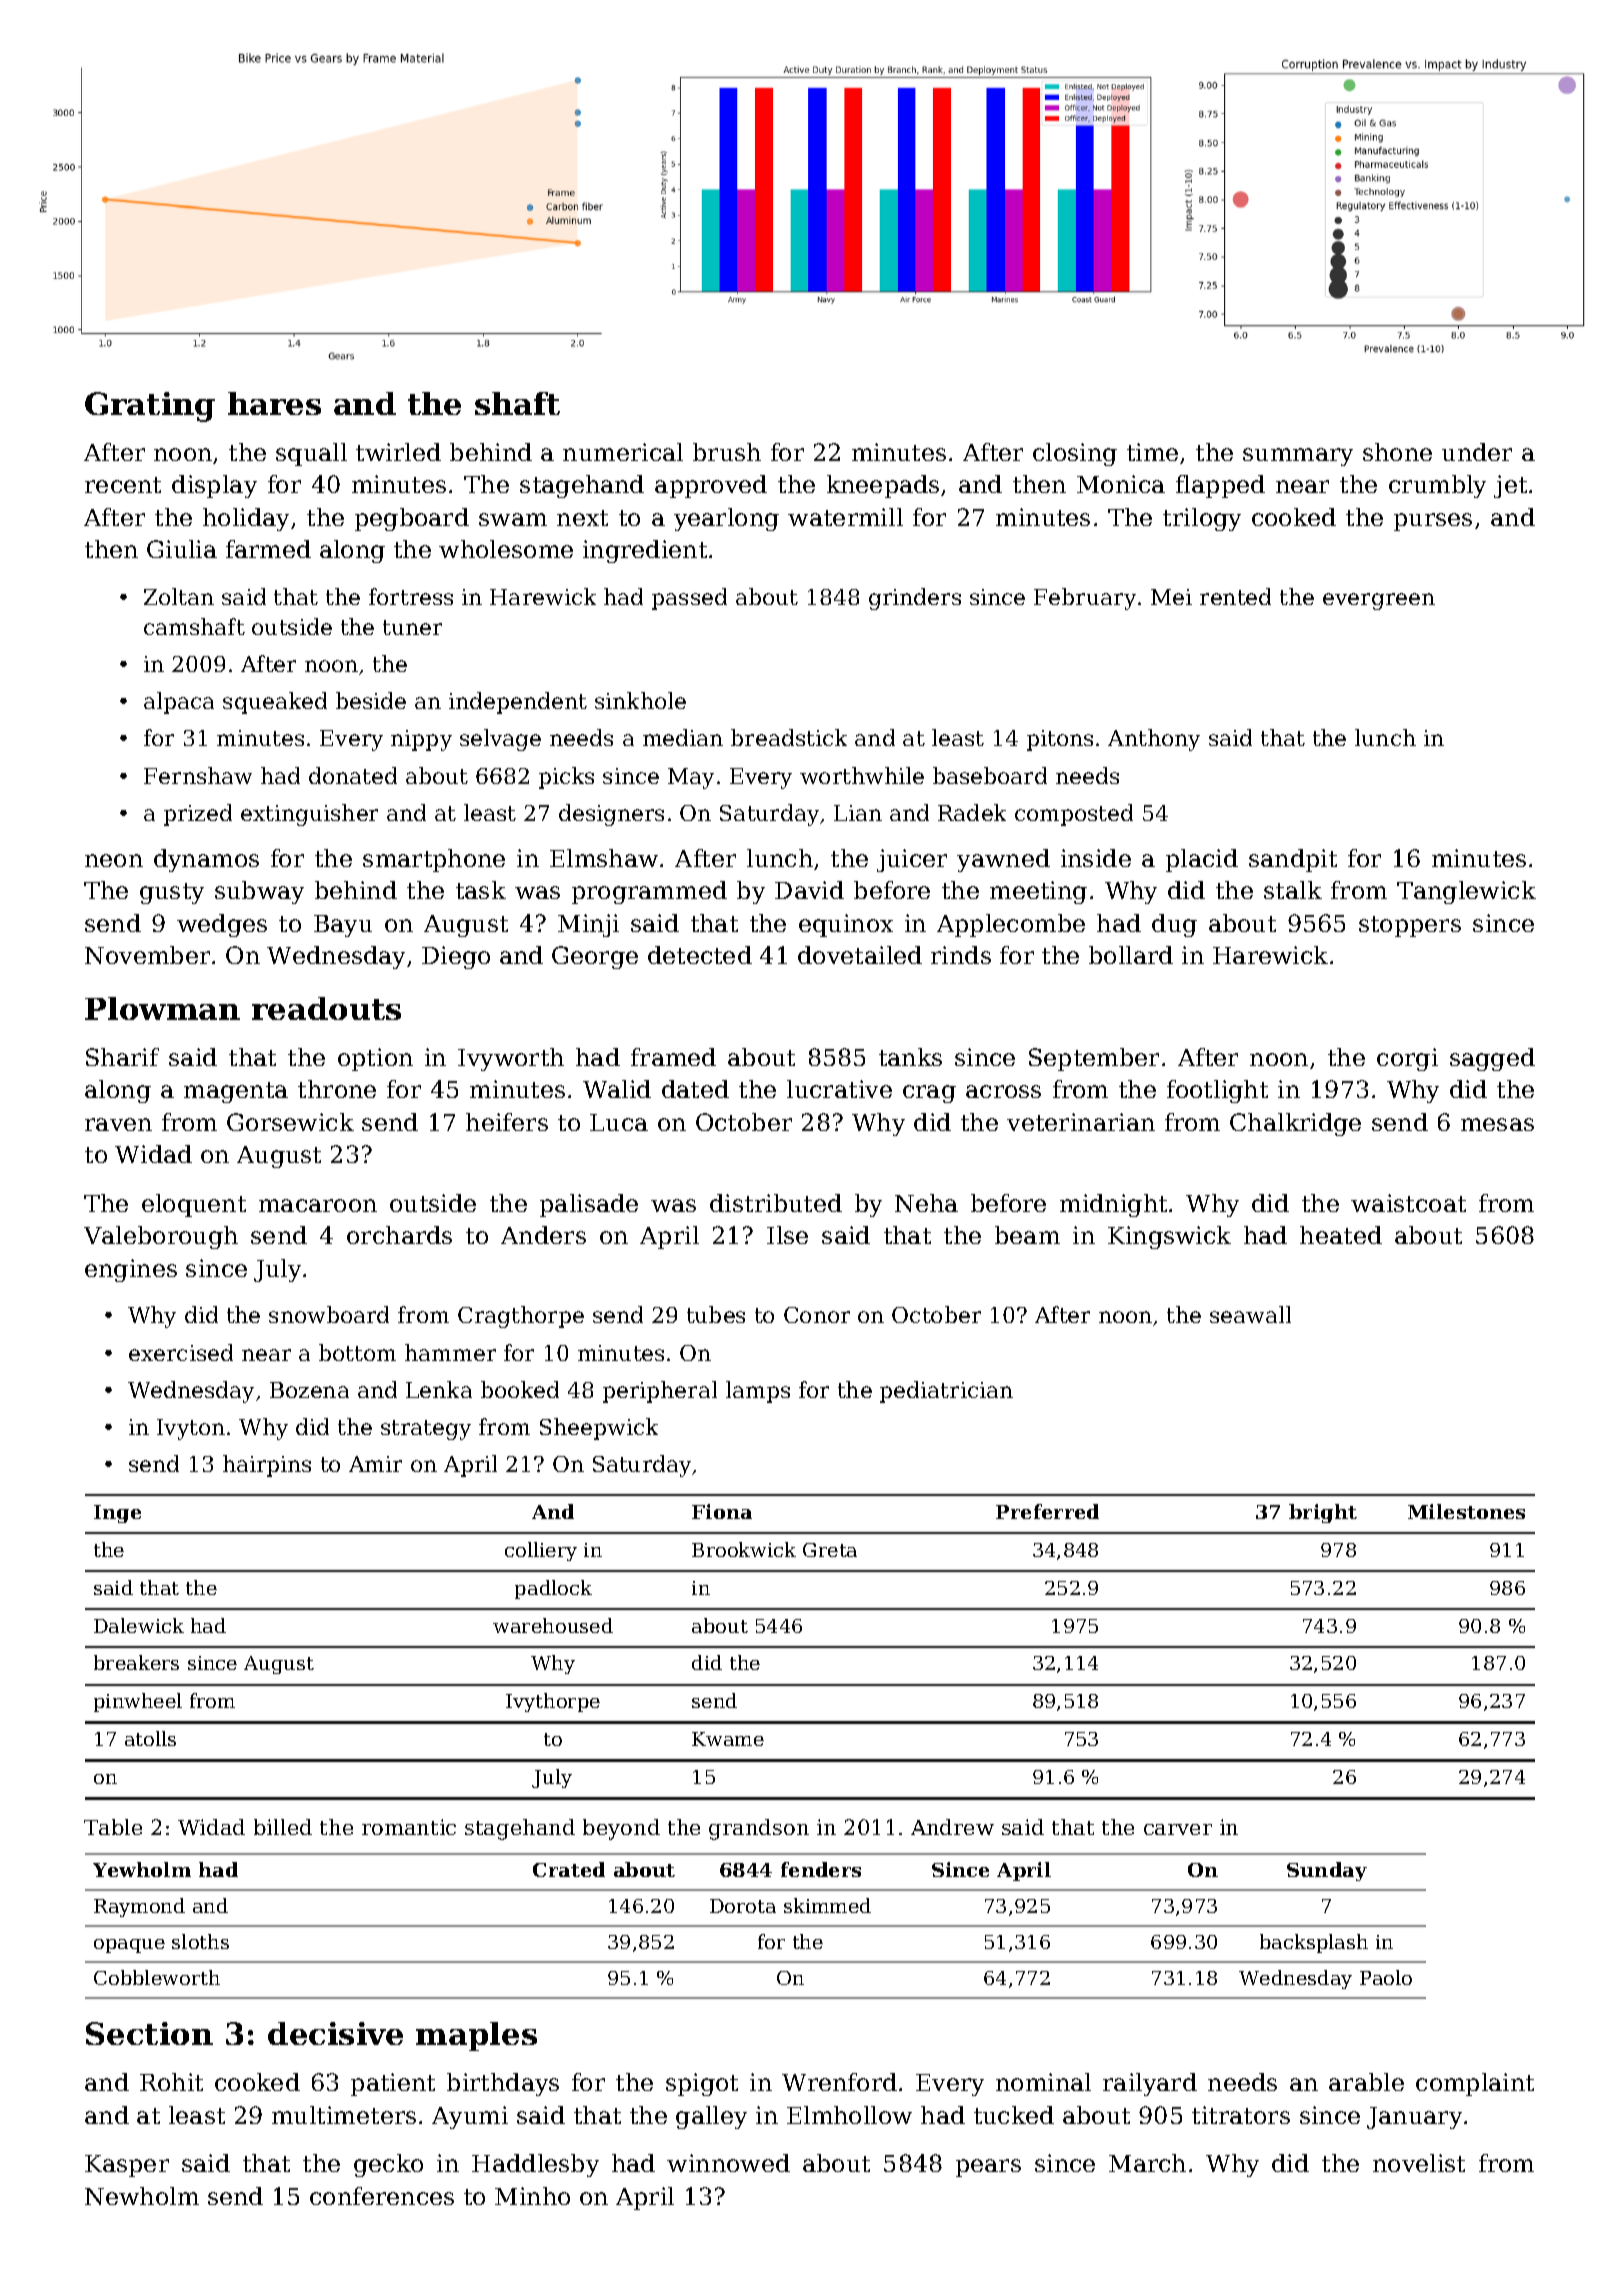  What do you see at coordinates (398, 452) in the screenshot?
I see `twirled` at bounding box center [398, 452].
